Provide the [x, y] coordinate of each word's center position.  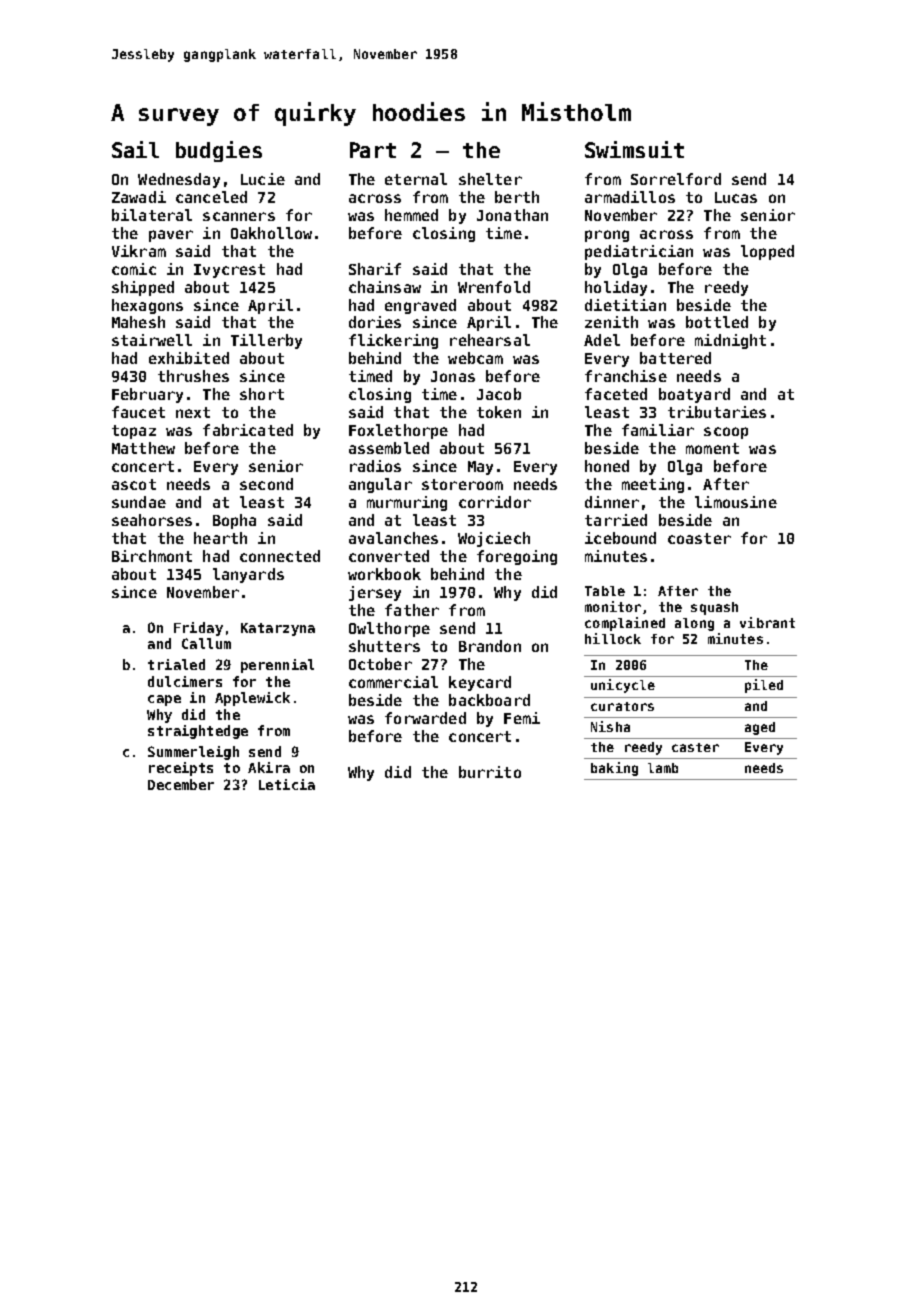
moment [712, 448]
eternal [416, 179]
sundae [139, 502]
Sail [135, 149]
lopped [767, 252]
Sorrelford [676, 179]
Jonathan [512, 215]
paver [171, 236]
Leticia [287, 784]
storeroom [462, 484]
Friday [198, 629]
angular [380, 485]
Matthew [143, 448]
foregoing [517, 557]
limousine [736, 502]
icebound [620, 538]
